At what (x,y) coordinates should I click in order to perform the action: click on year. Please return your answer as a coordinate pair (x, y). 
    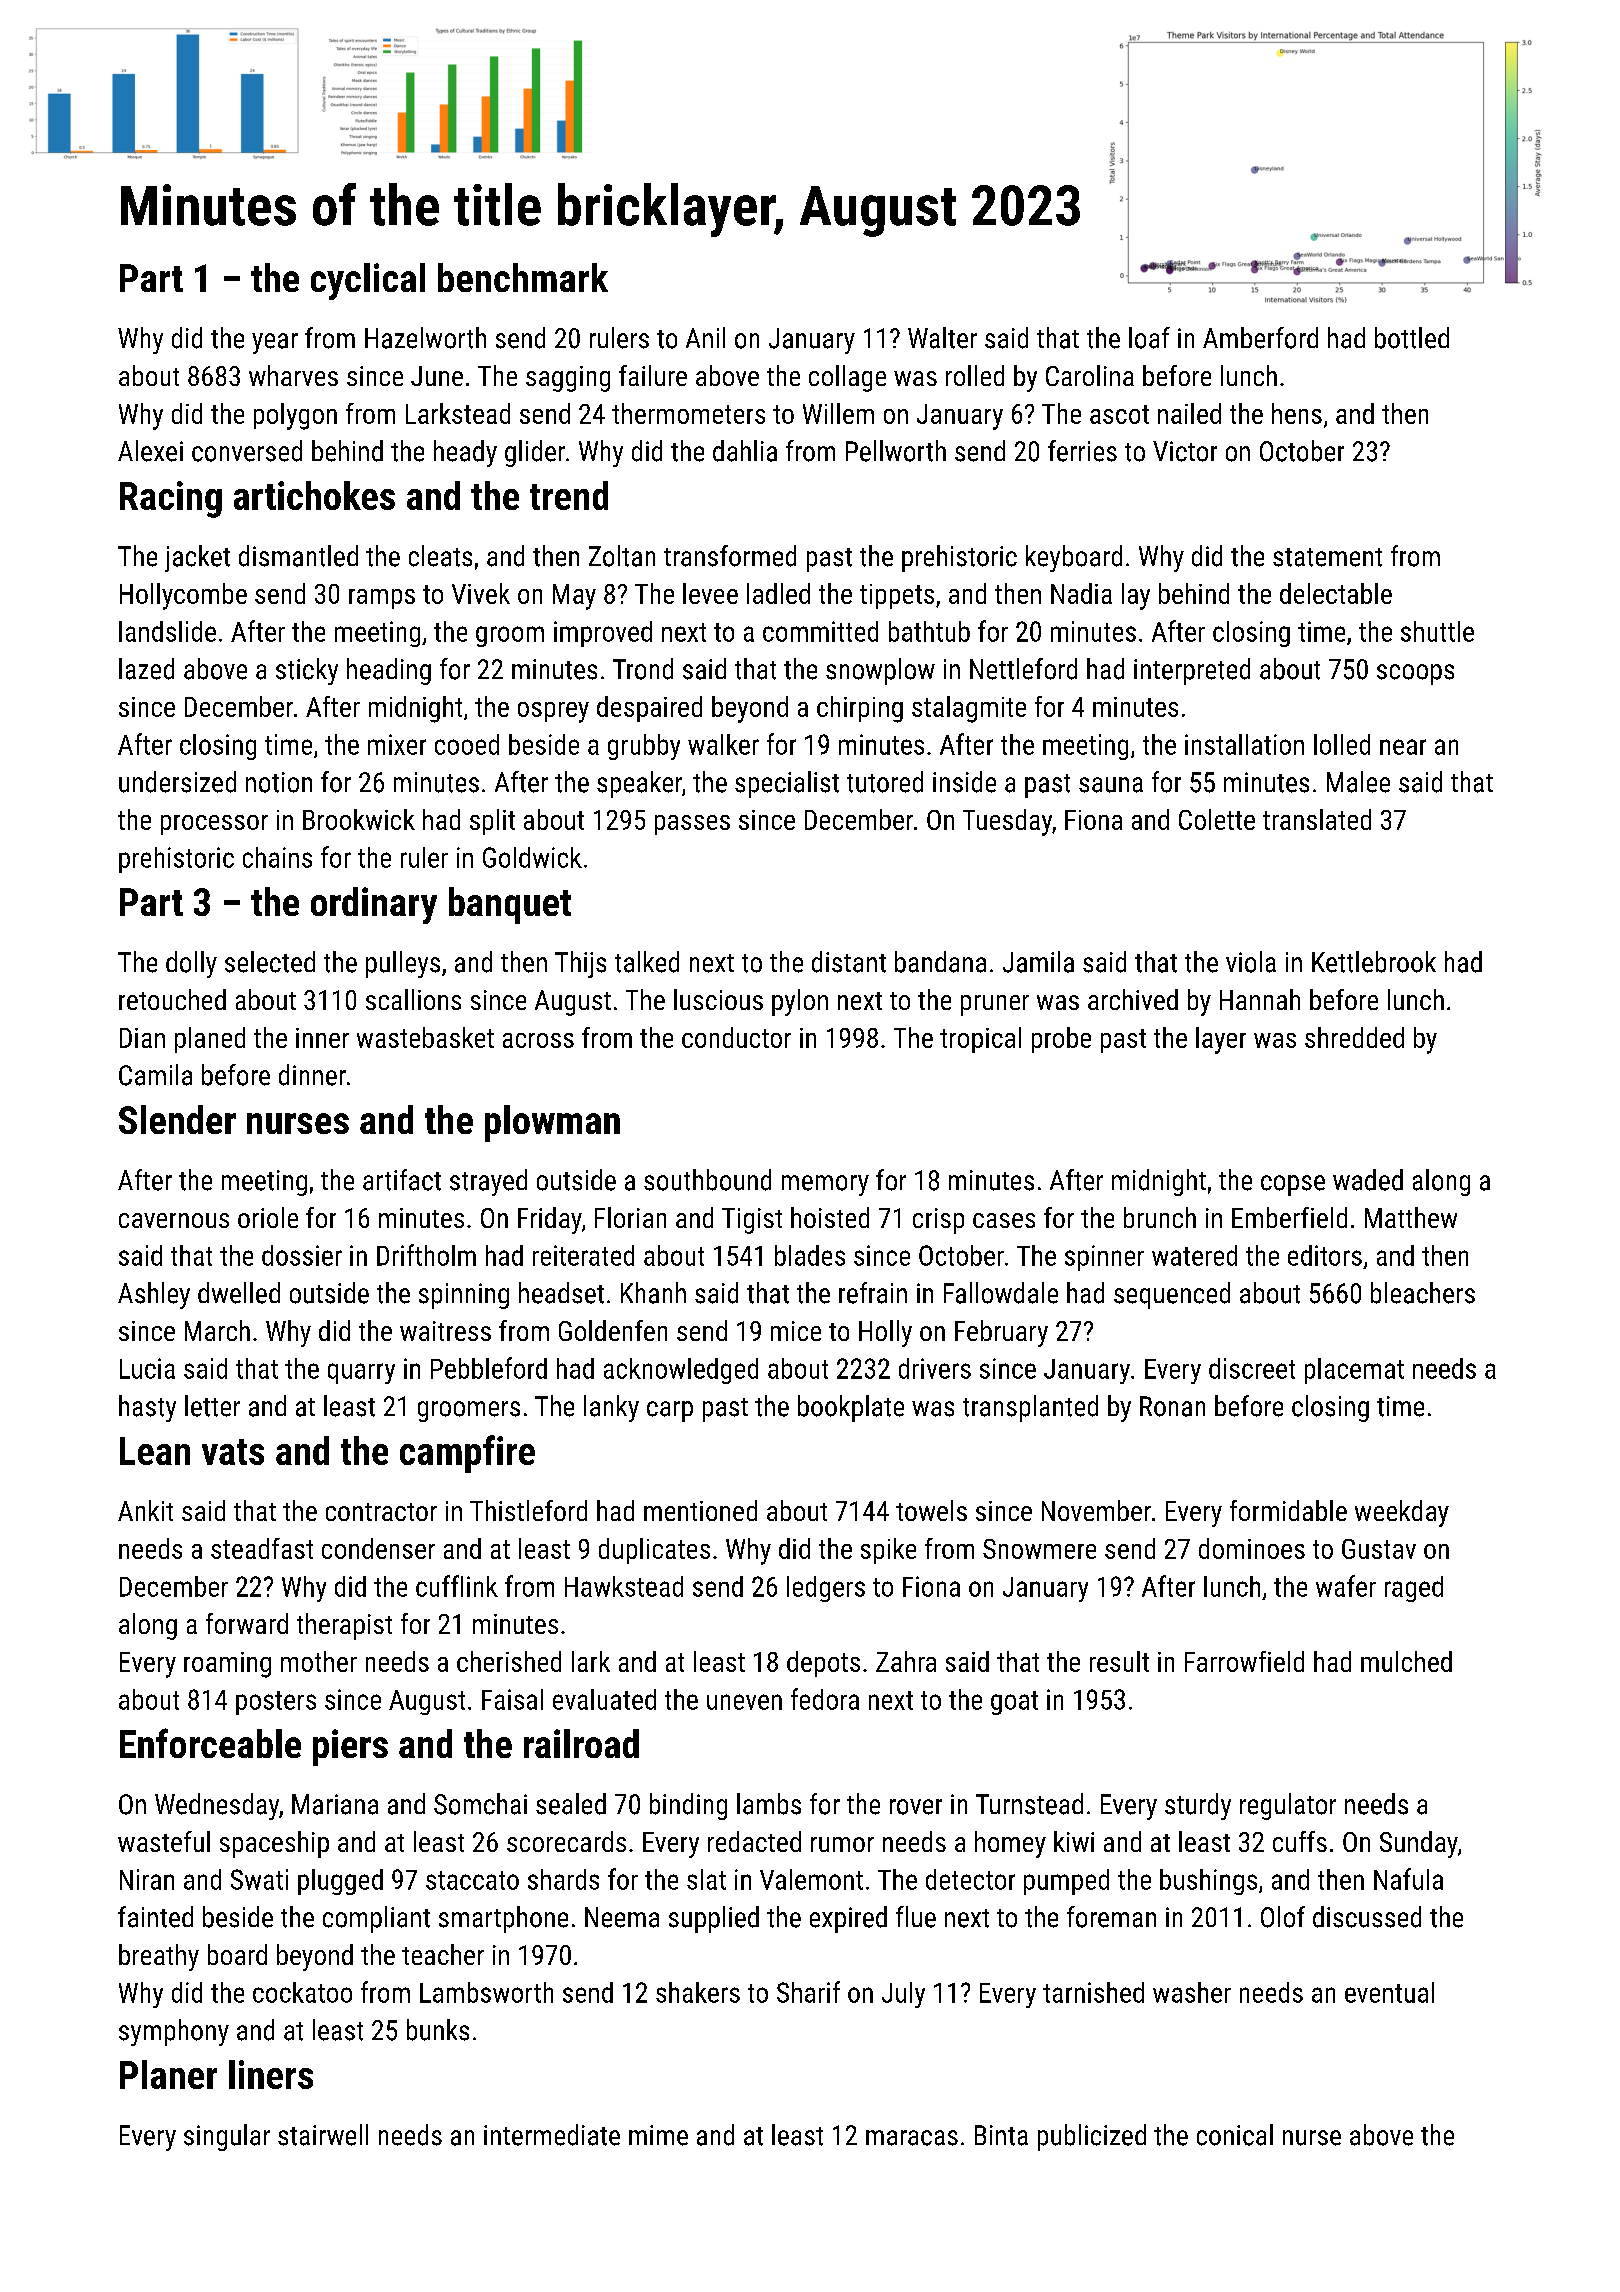
    Looking at the image, I should click on (275, 343).
